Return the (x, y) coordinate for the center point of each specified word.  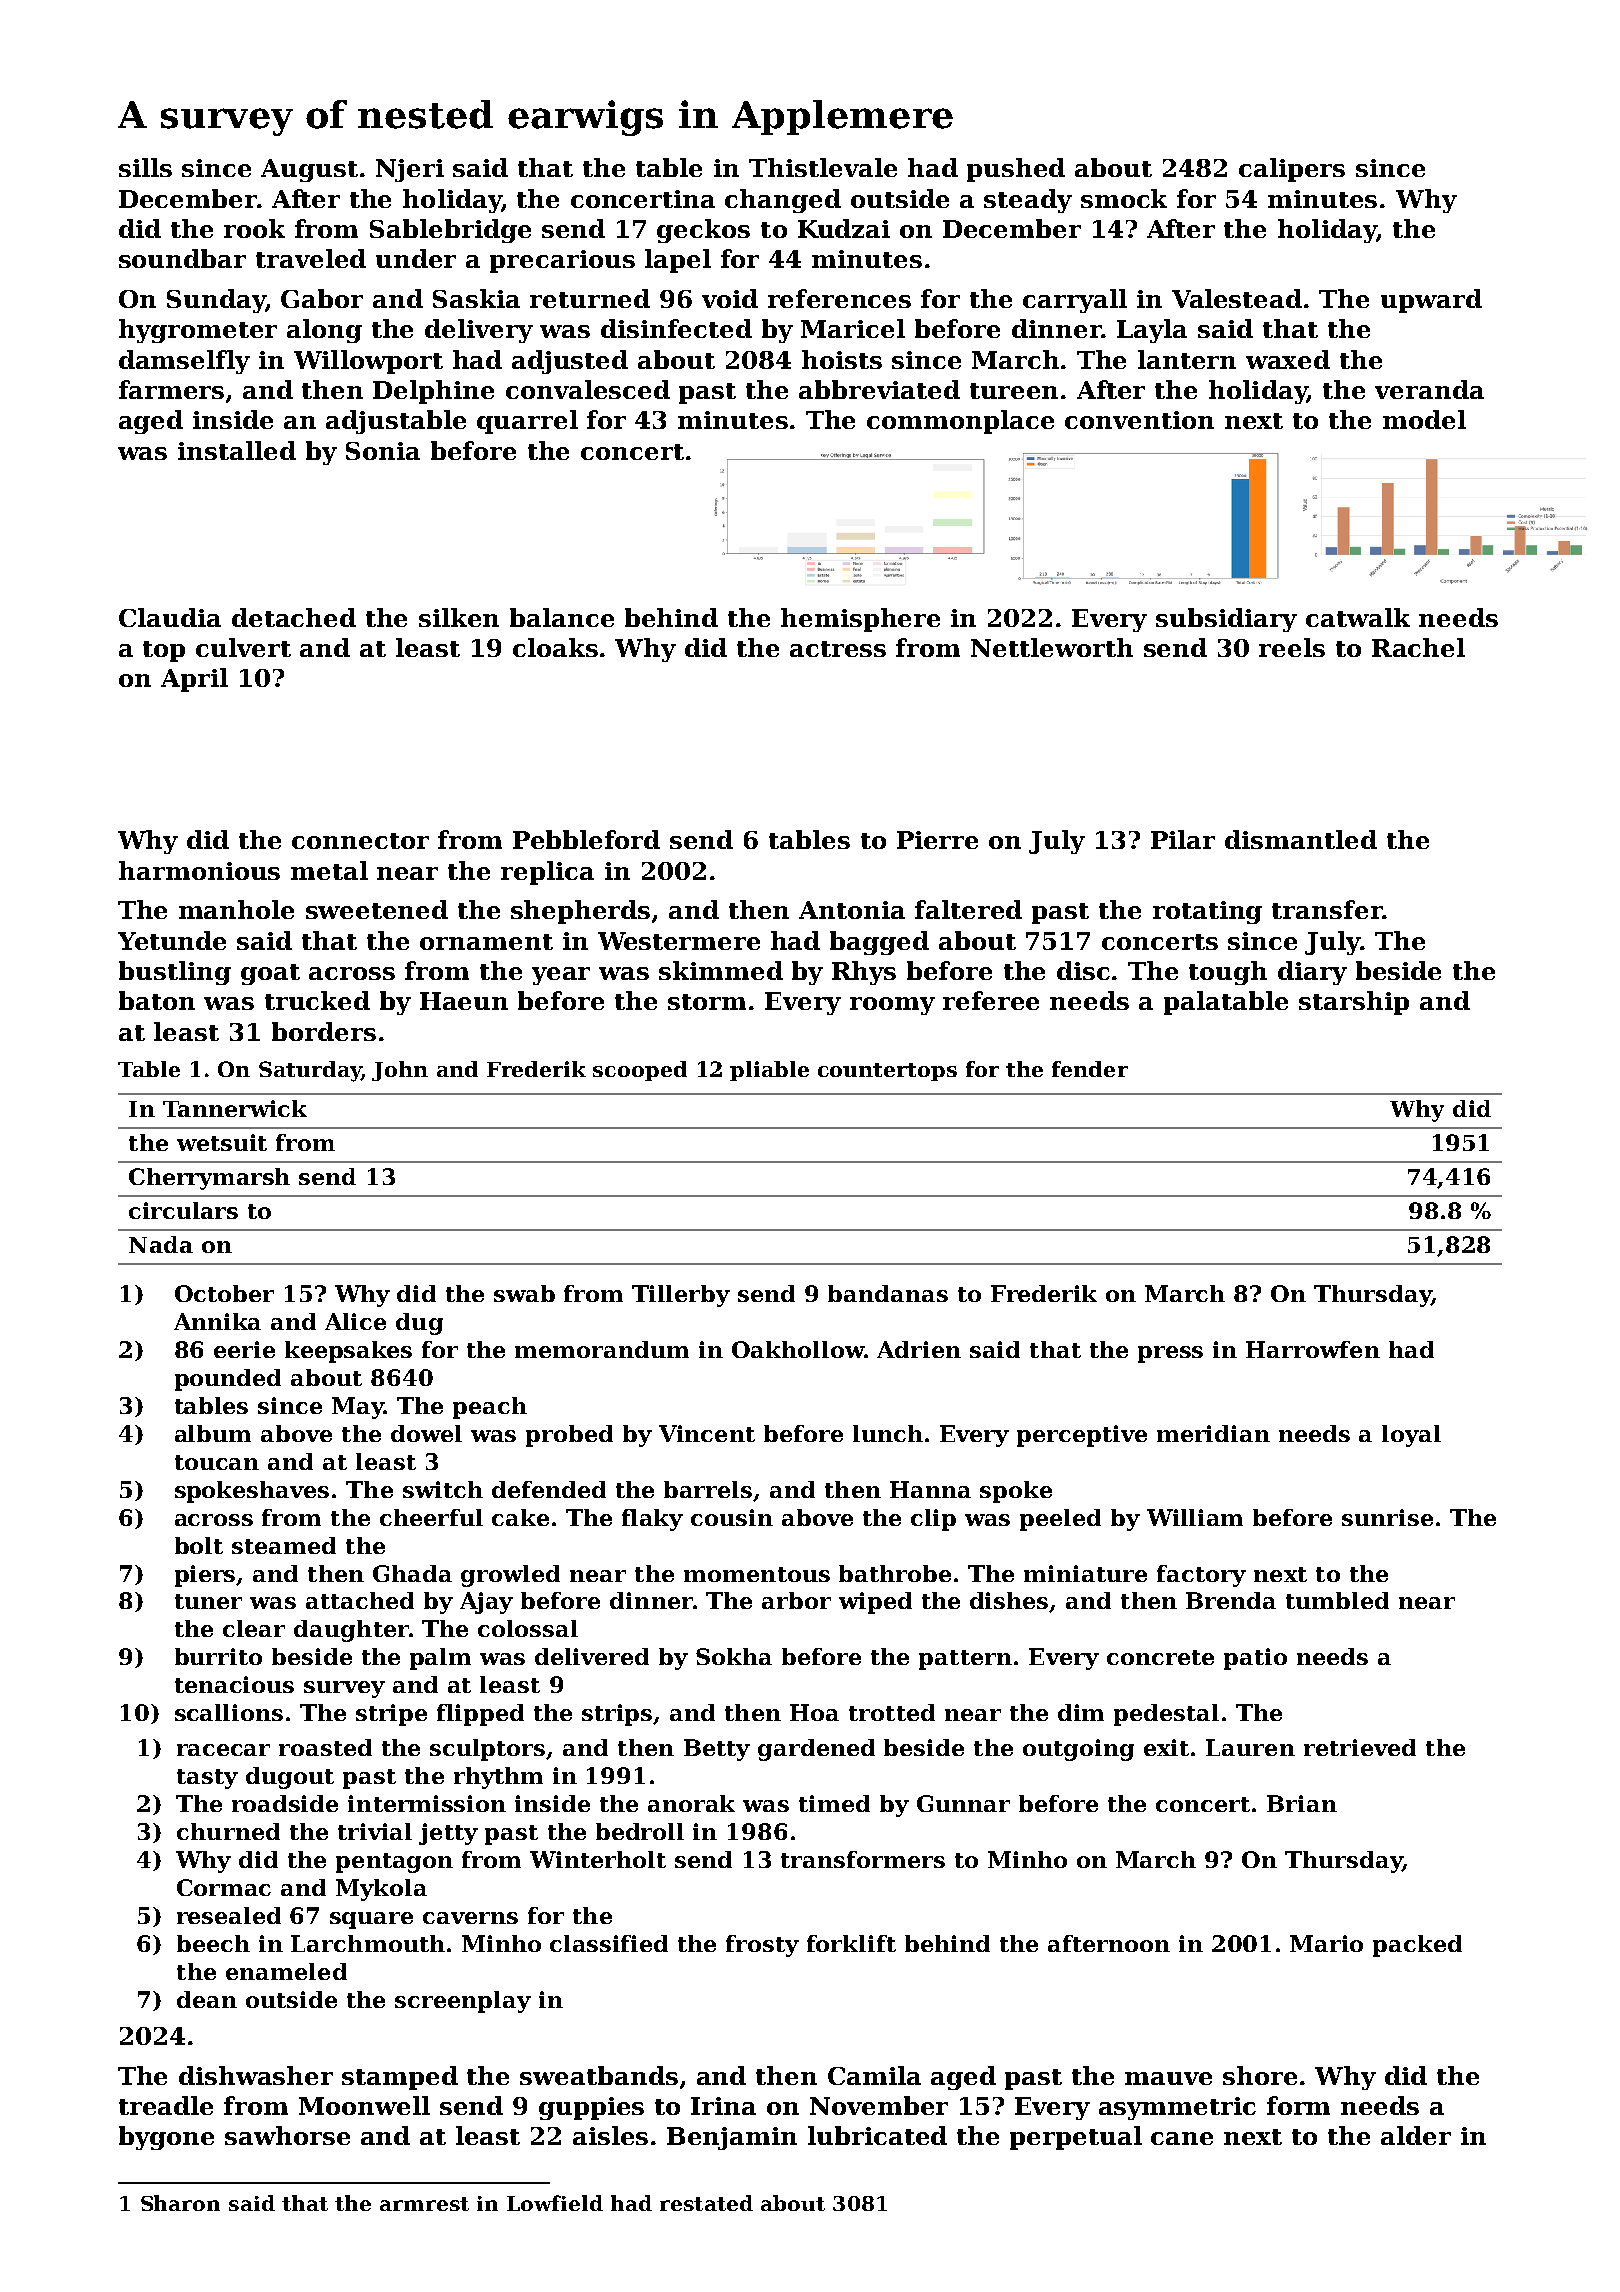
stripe (391, 1715)
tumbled (1337, 1600)
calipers (1292, 170)
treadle (166, 2105)
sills (145, 167)
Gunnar (963, 1803)
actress (838, 649)
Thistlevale (823, 167)
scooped (640, 1071)
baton (157, 1000)
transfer (1327, 909)
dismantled (1301, 839)
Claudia (170, 617)
